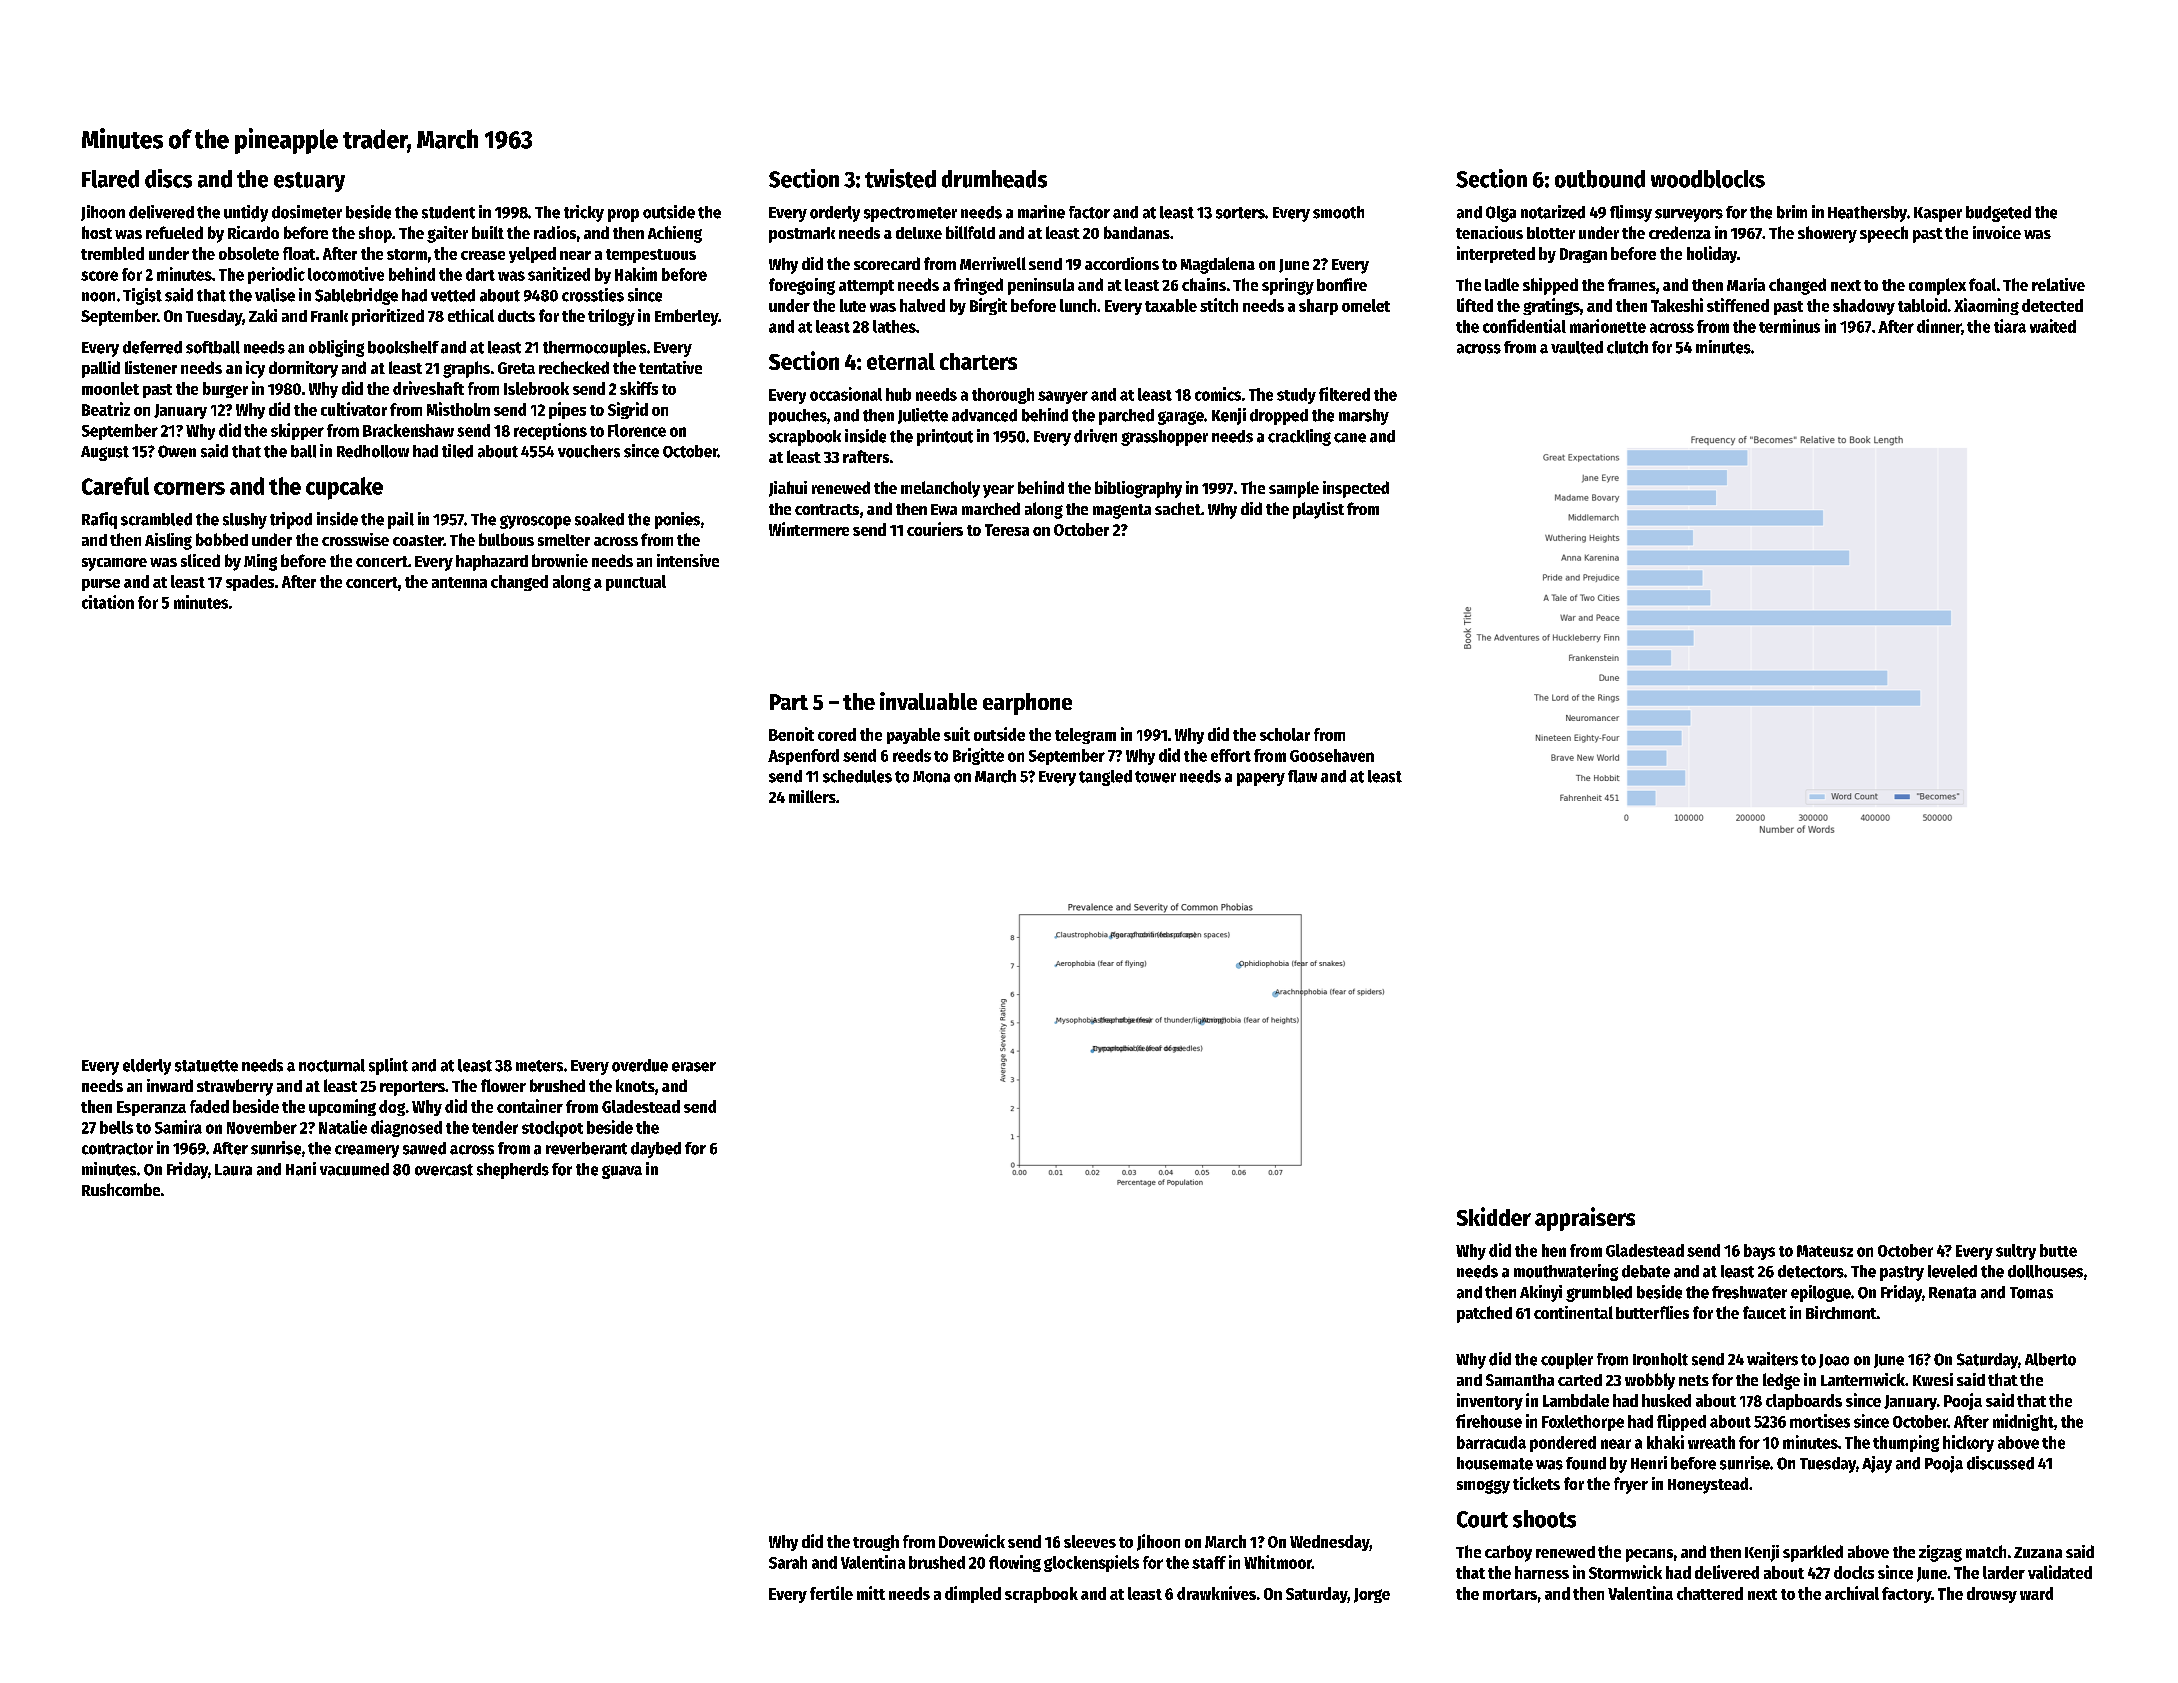 This screenshot has width=2178, height=1683. I want to click on flaw, so click(1302, 776).
